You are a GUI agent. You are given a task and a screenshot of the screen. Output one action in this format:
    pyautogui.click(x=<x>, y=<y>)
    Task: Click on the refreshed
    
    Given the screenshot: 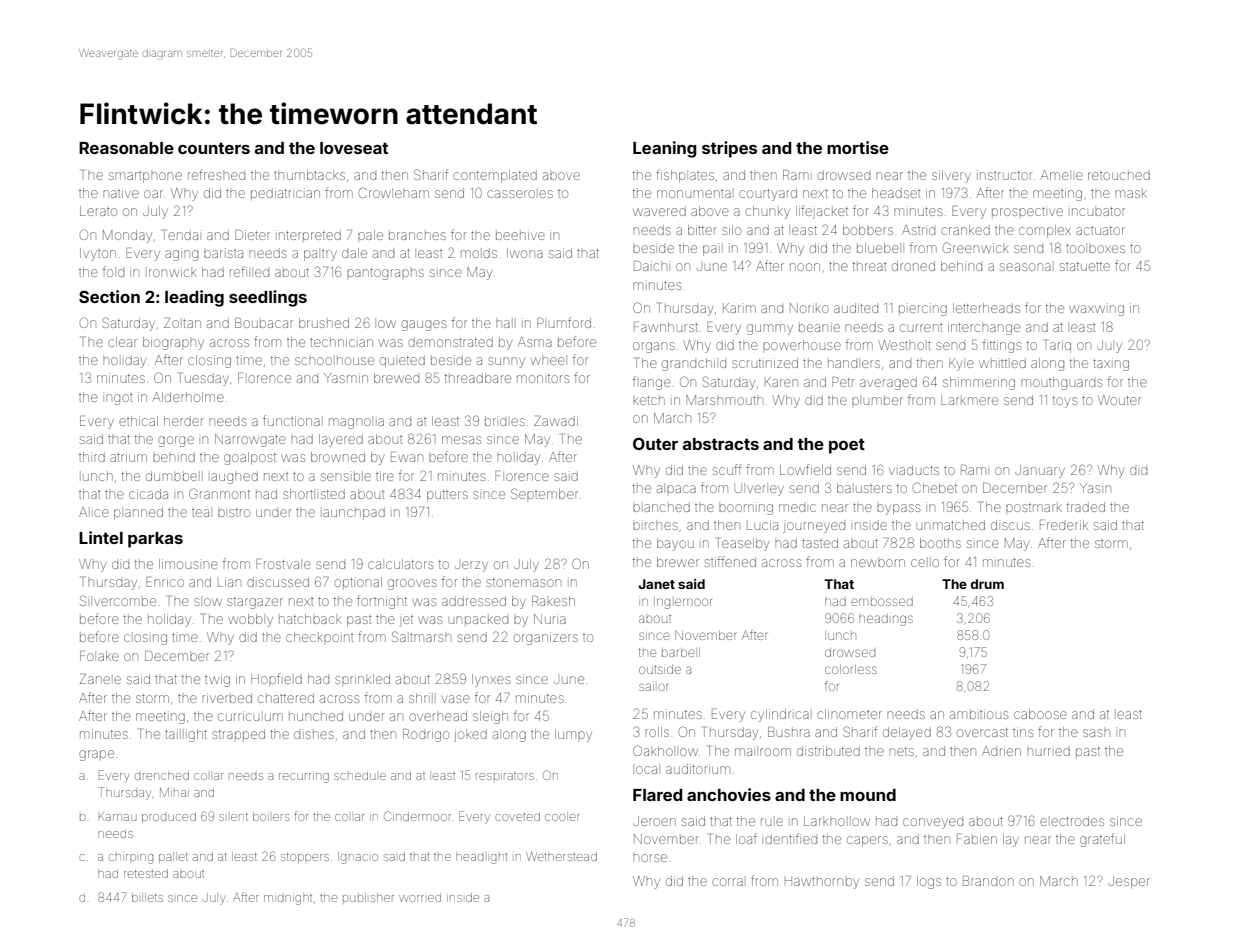 What is the action you would take?
    pyautogui.click(x=216, y=174)
